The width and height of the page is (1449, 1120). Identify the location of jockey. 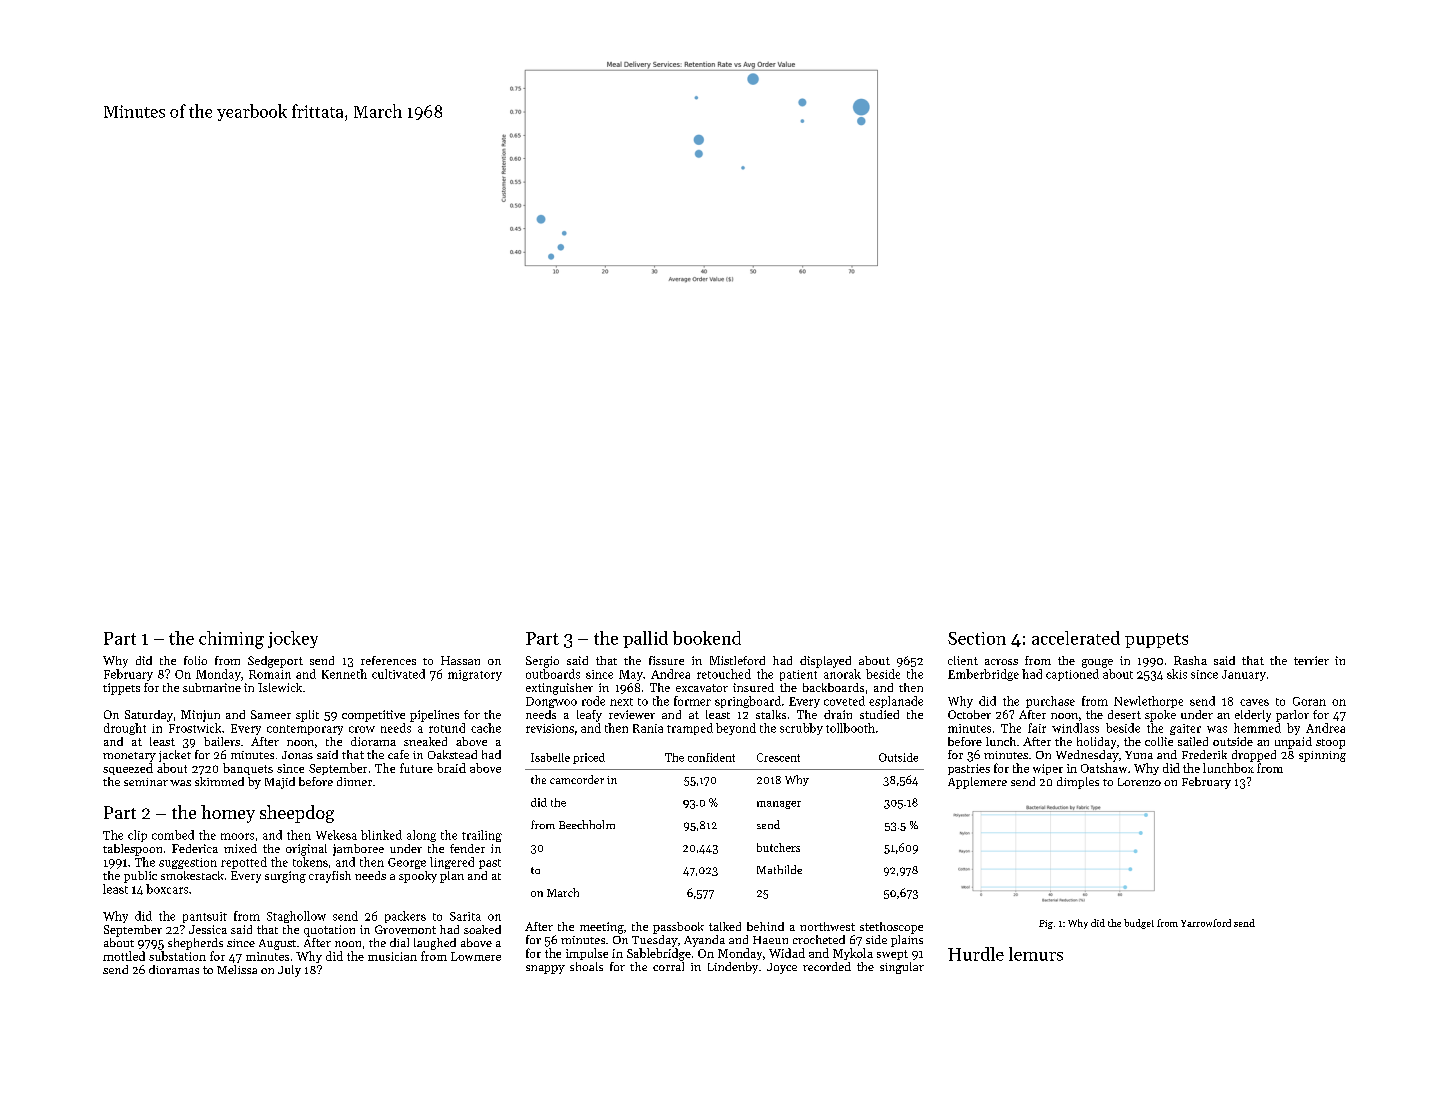
(293, 639).
